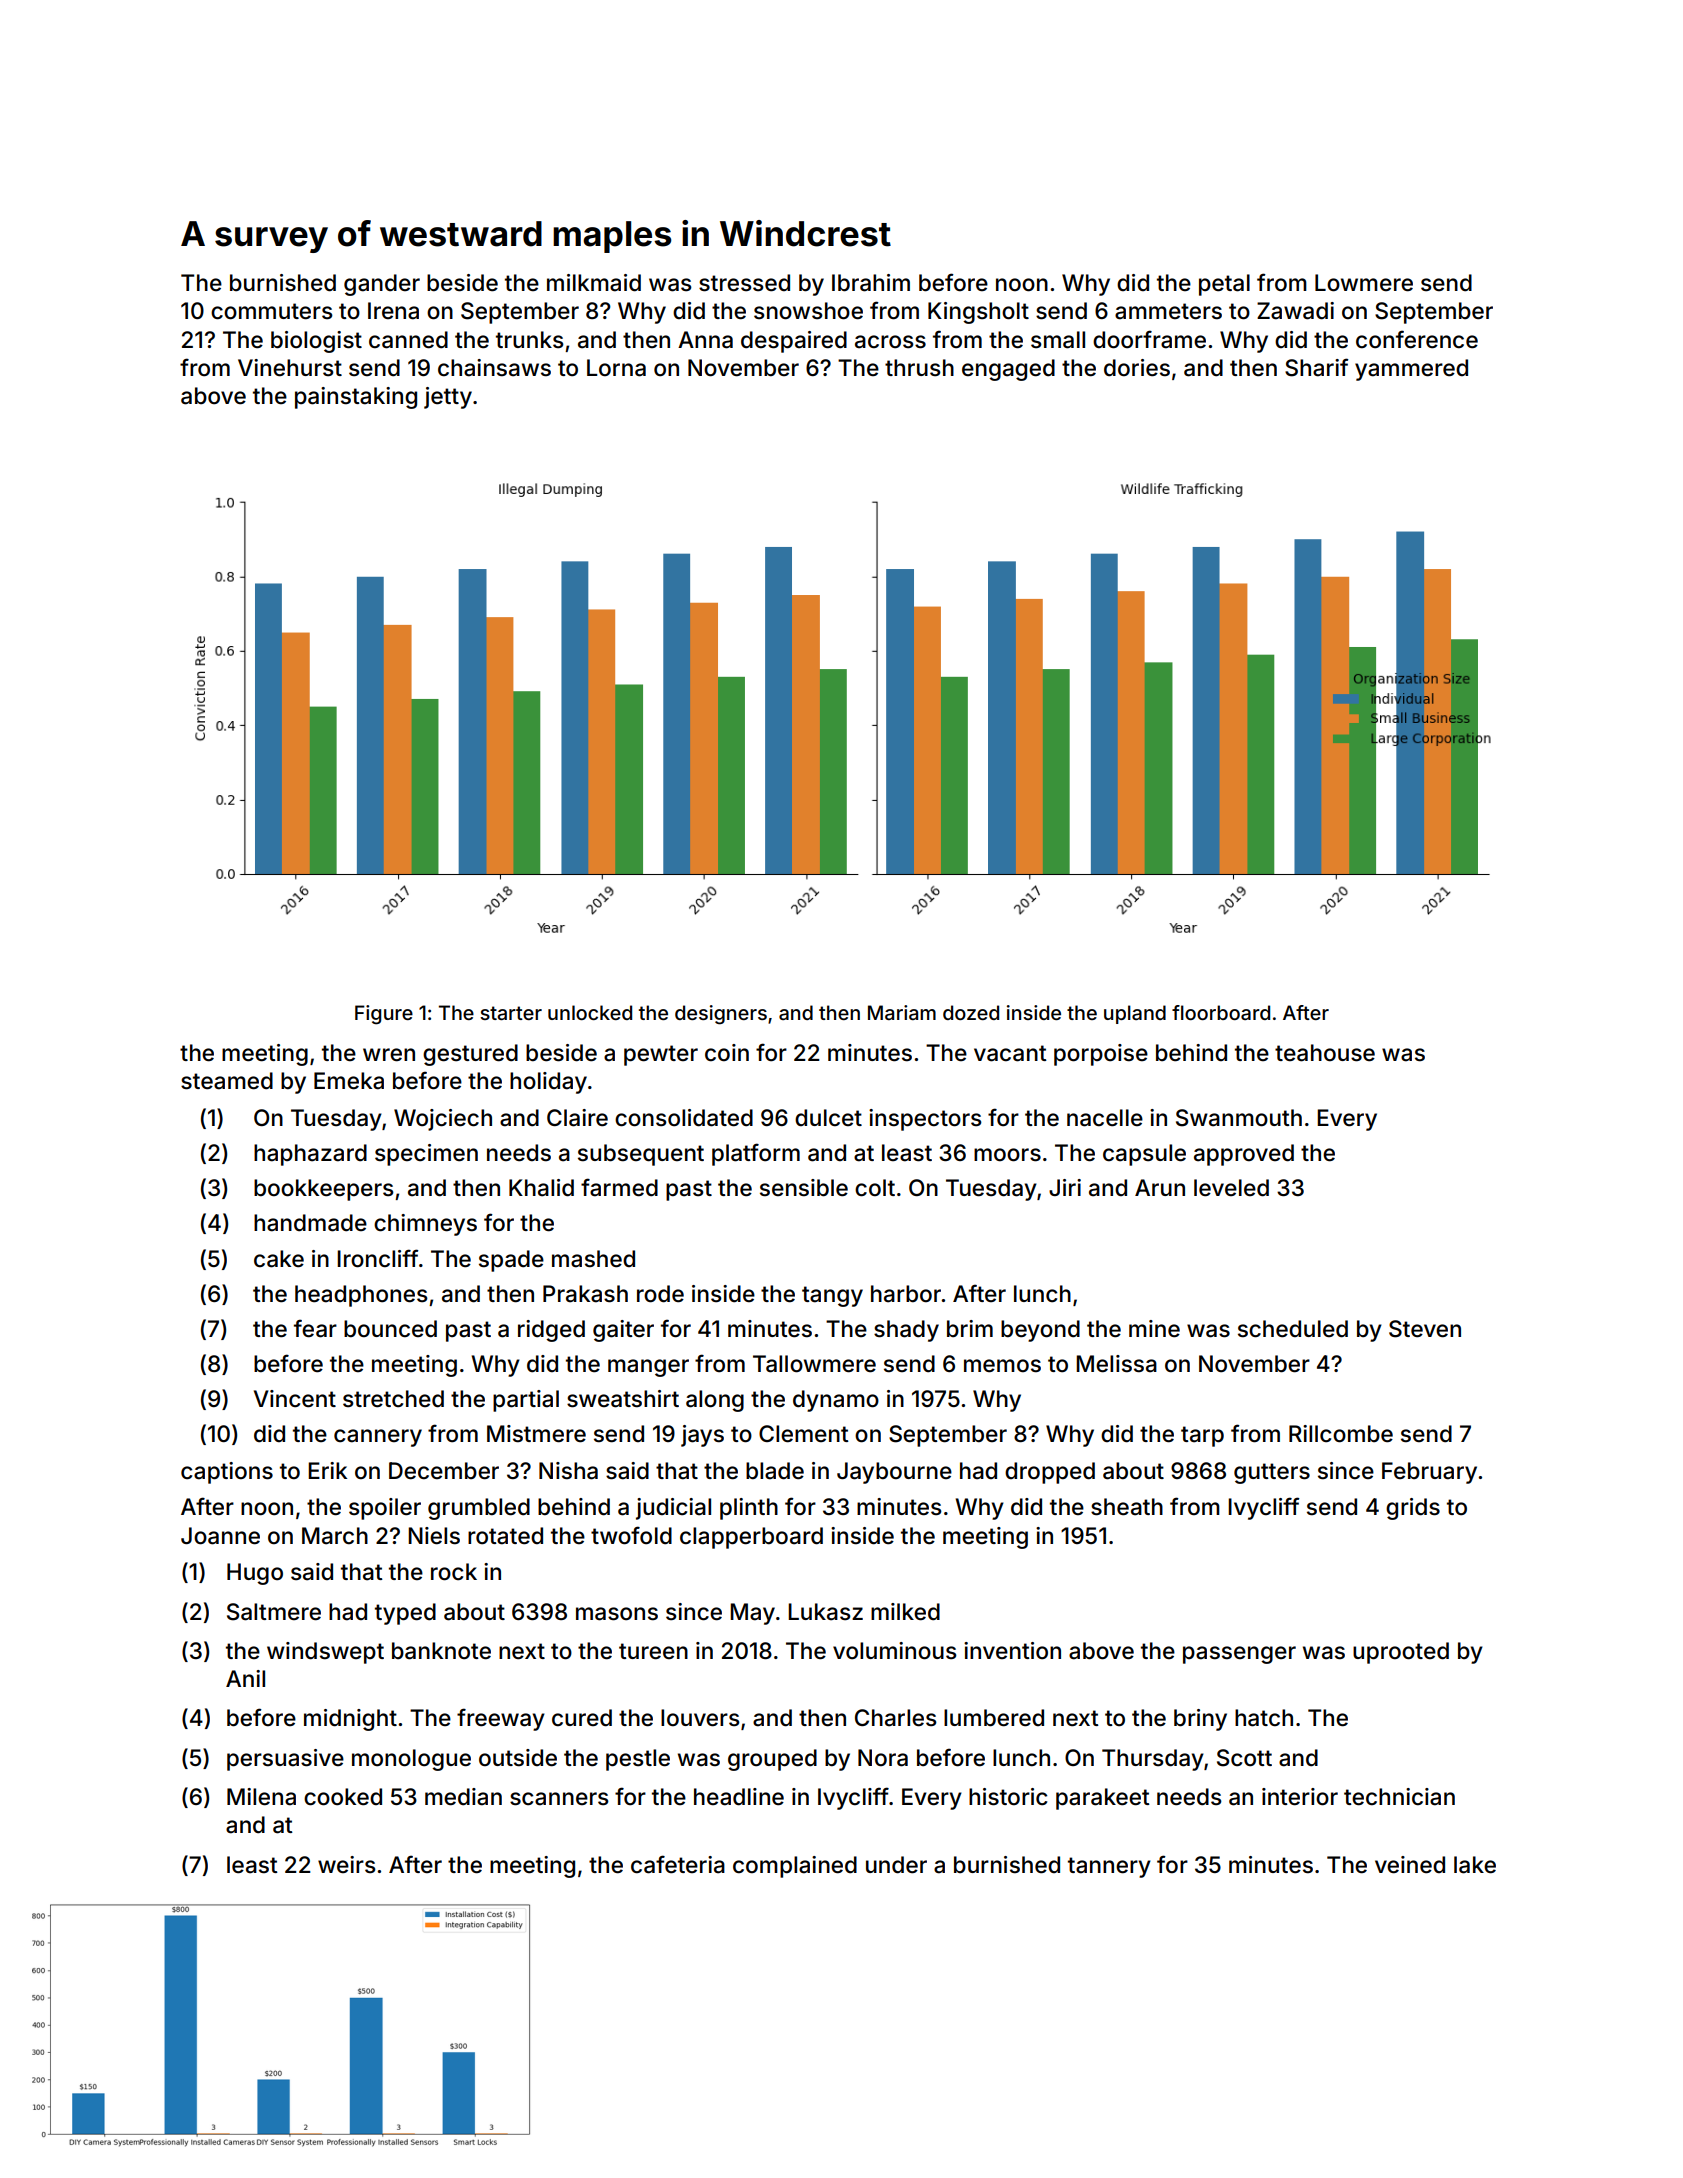  Describe the element at coordinates (1109, 1867) in the page. I see `tannery` at that location.
